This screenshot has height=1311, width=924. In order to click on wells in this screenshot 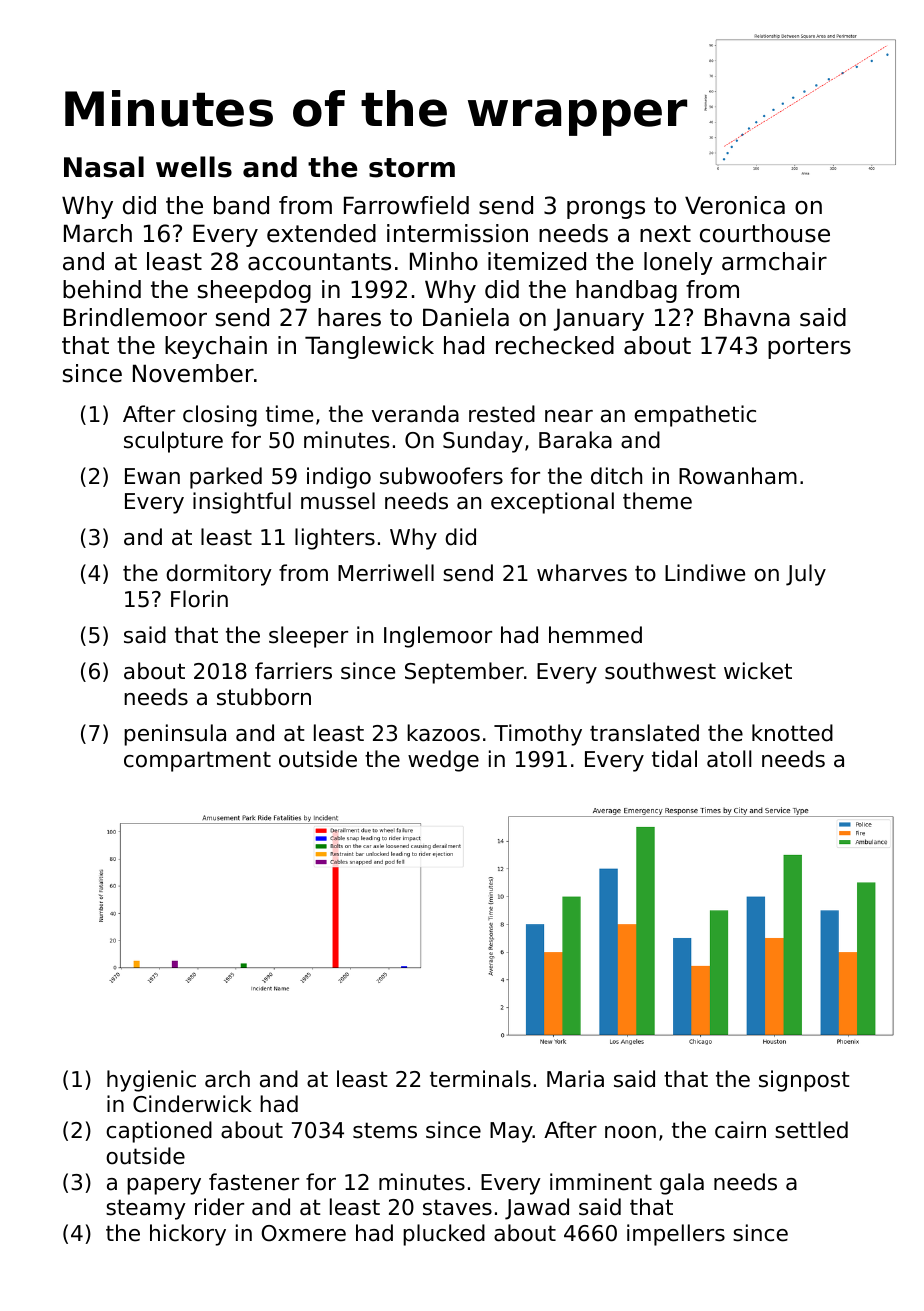, I will do `click(194, 167)`.
